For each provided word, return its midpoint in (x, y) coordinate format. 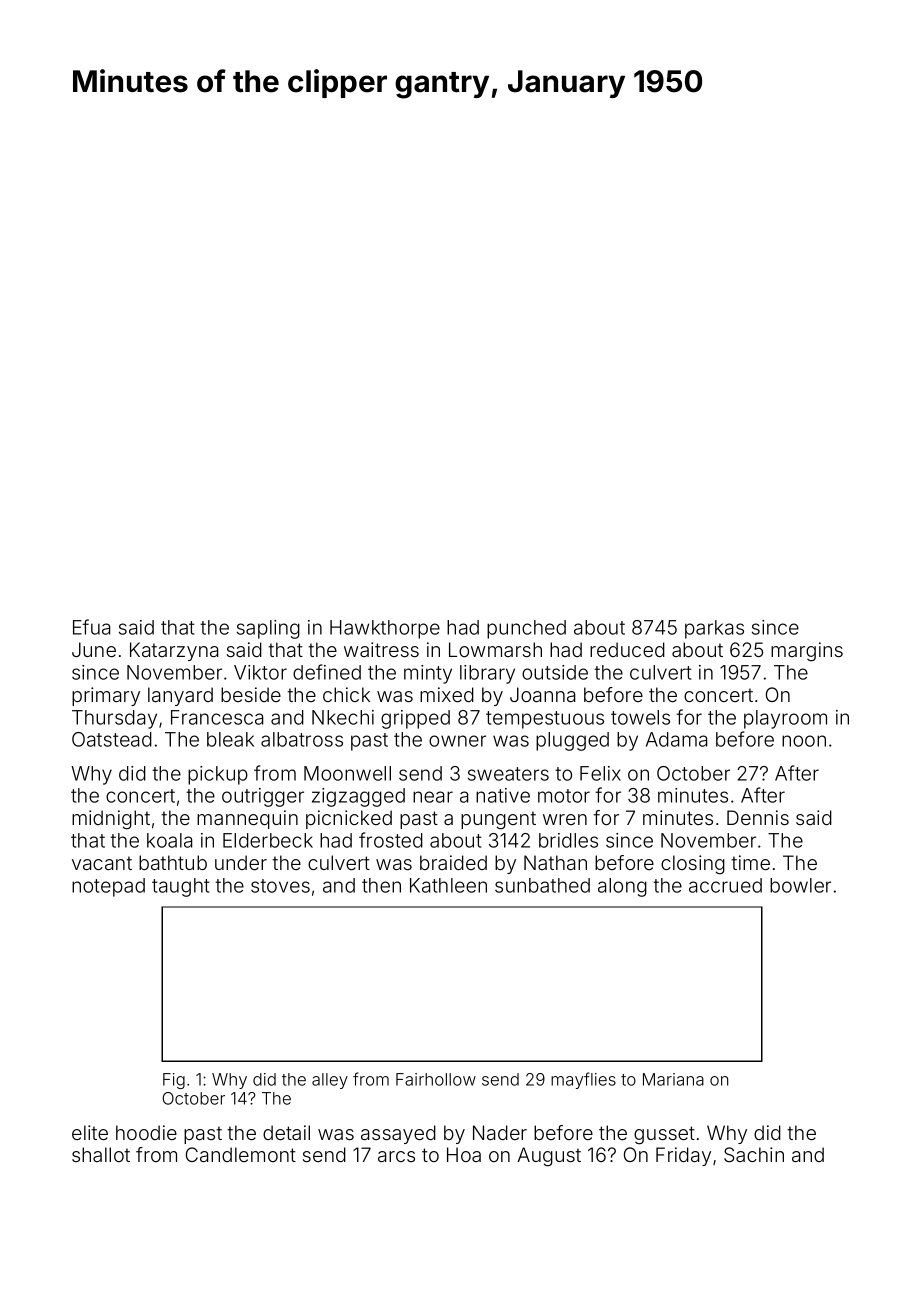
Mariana (673, 1079)
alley (330, 1081)
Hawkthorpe (385, 629)
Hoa (464, 1154)
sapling (268, 629)
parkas (714, 629)
